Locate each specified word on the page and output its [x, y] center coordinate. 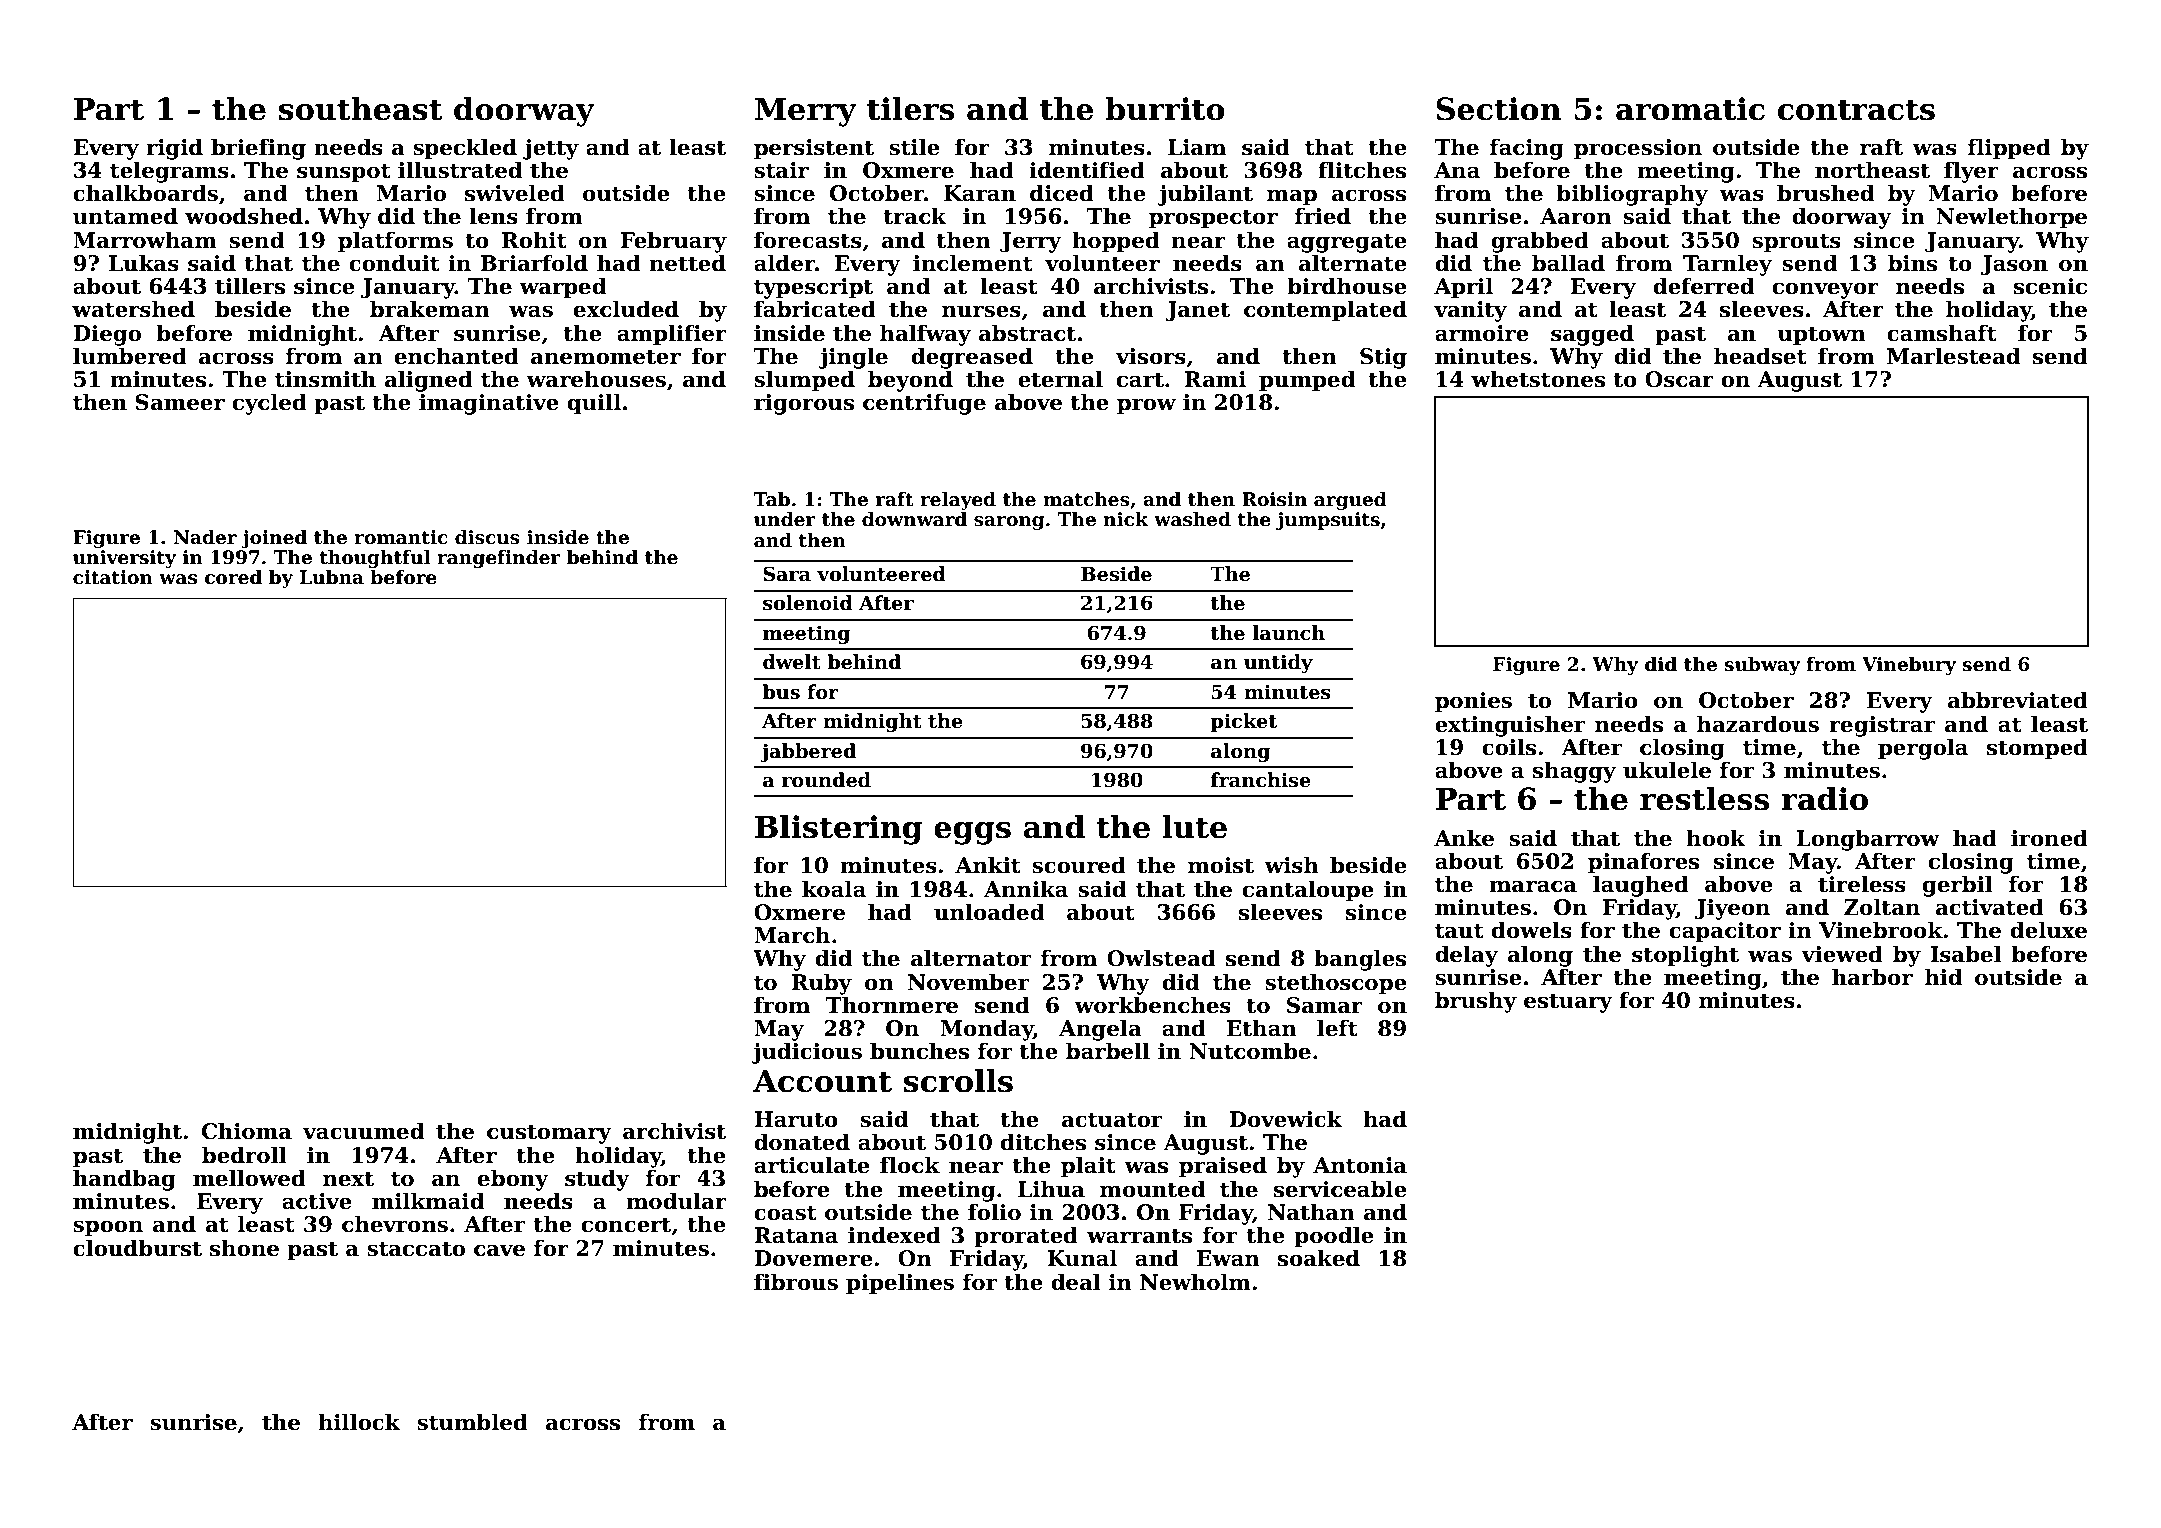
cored [233, 577]
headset [1760, 356]
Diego [107, 335]
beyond [910, 381]
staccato [416, 1249]
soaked [1319, 1258]
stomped [2037, 749]
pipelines [900, 1284]
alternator [971, 958]
